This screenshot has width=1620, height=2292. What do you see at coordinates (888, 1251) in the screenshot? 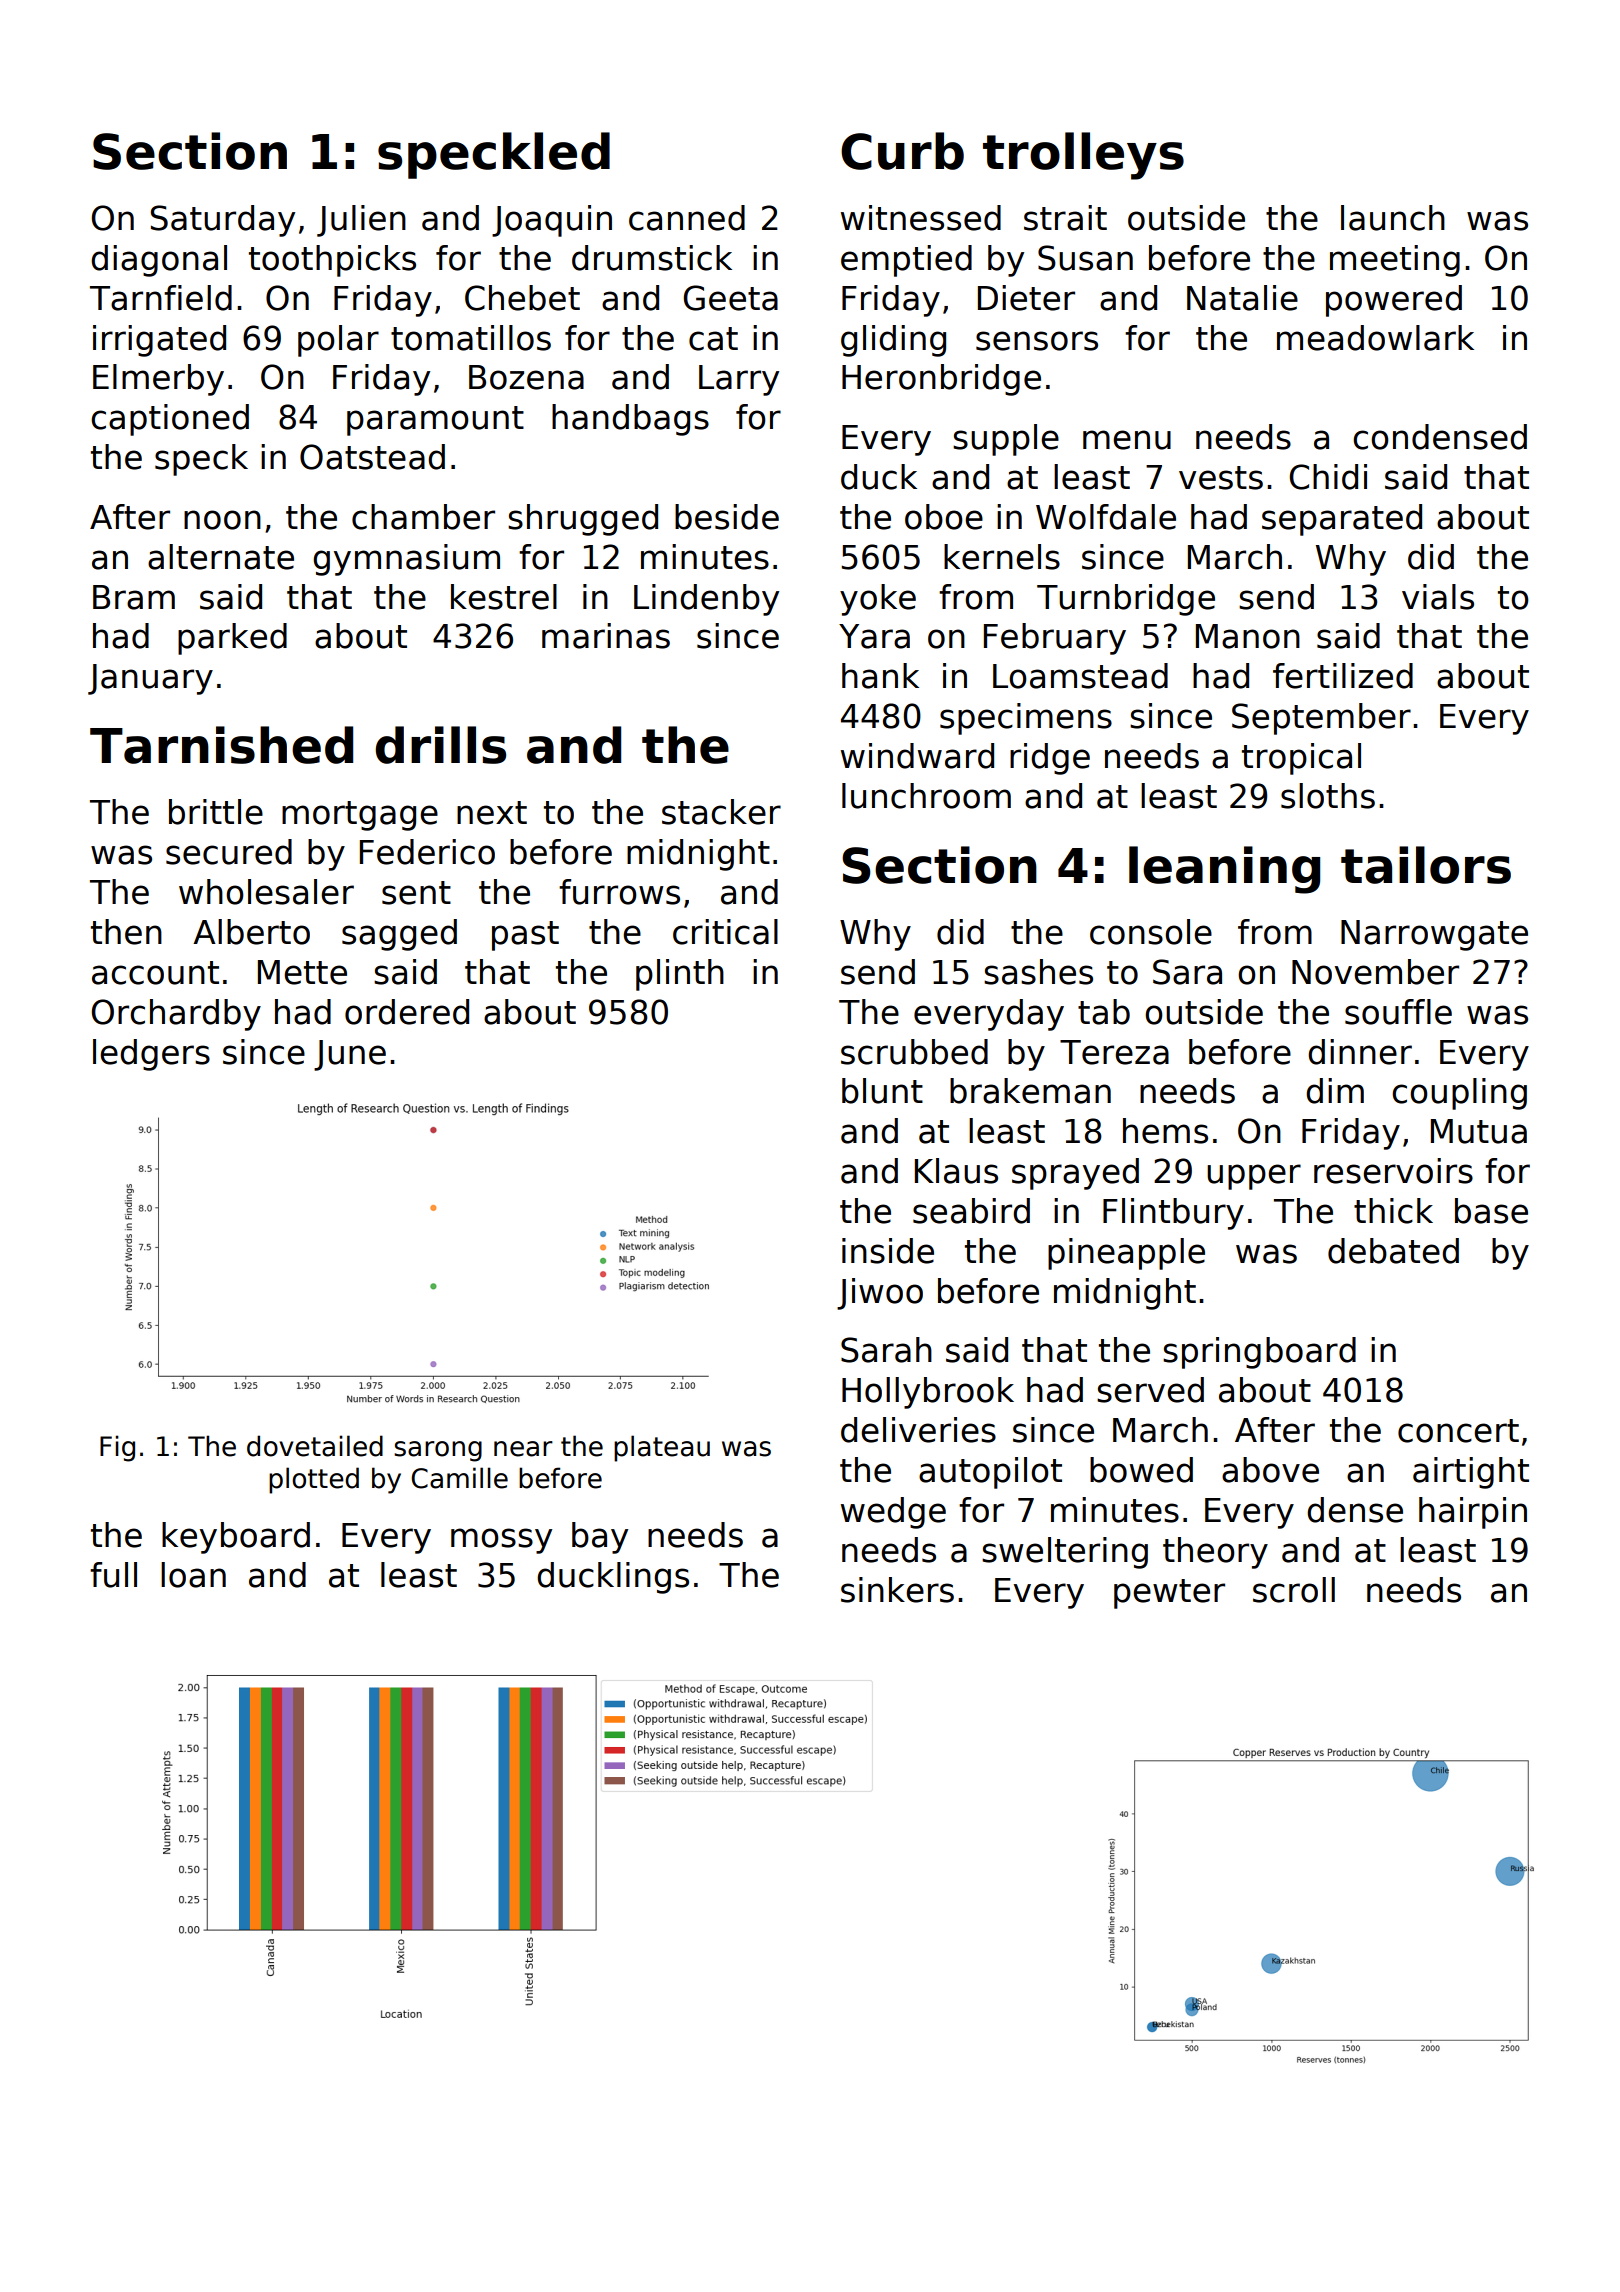
I see `inside` at bounding box center [888, 1251].
